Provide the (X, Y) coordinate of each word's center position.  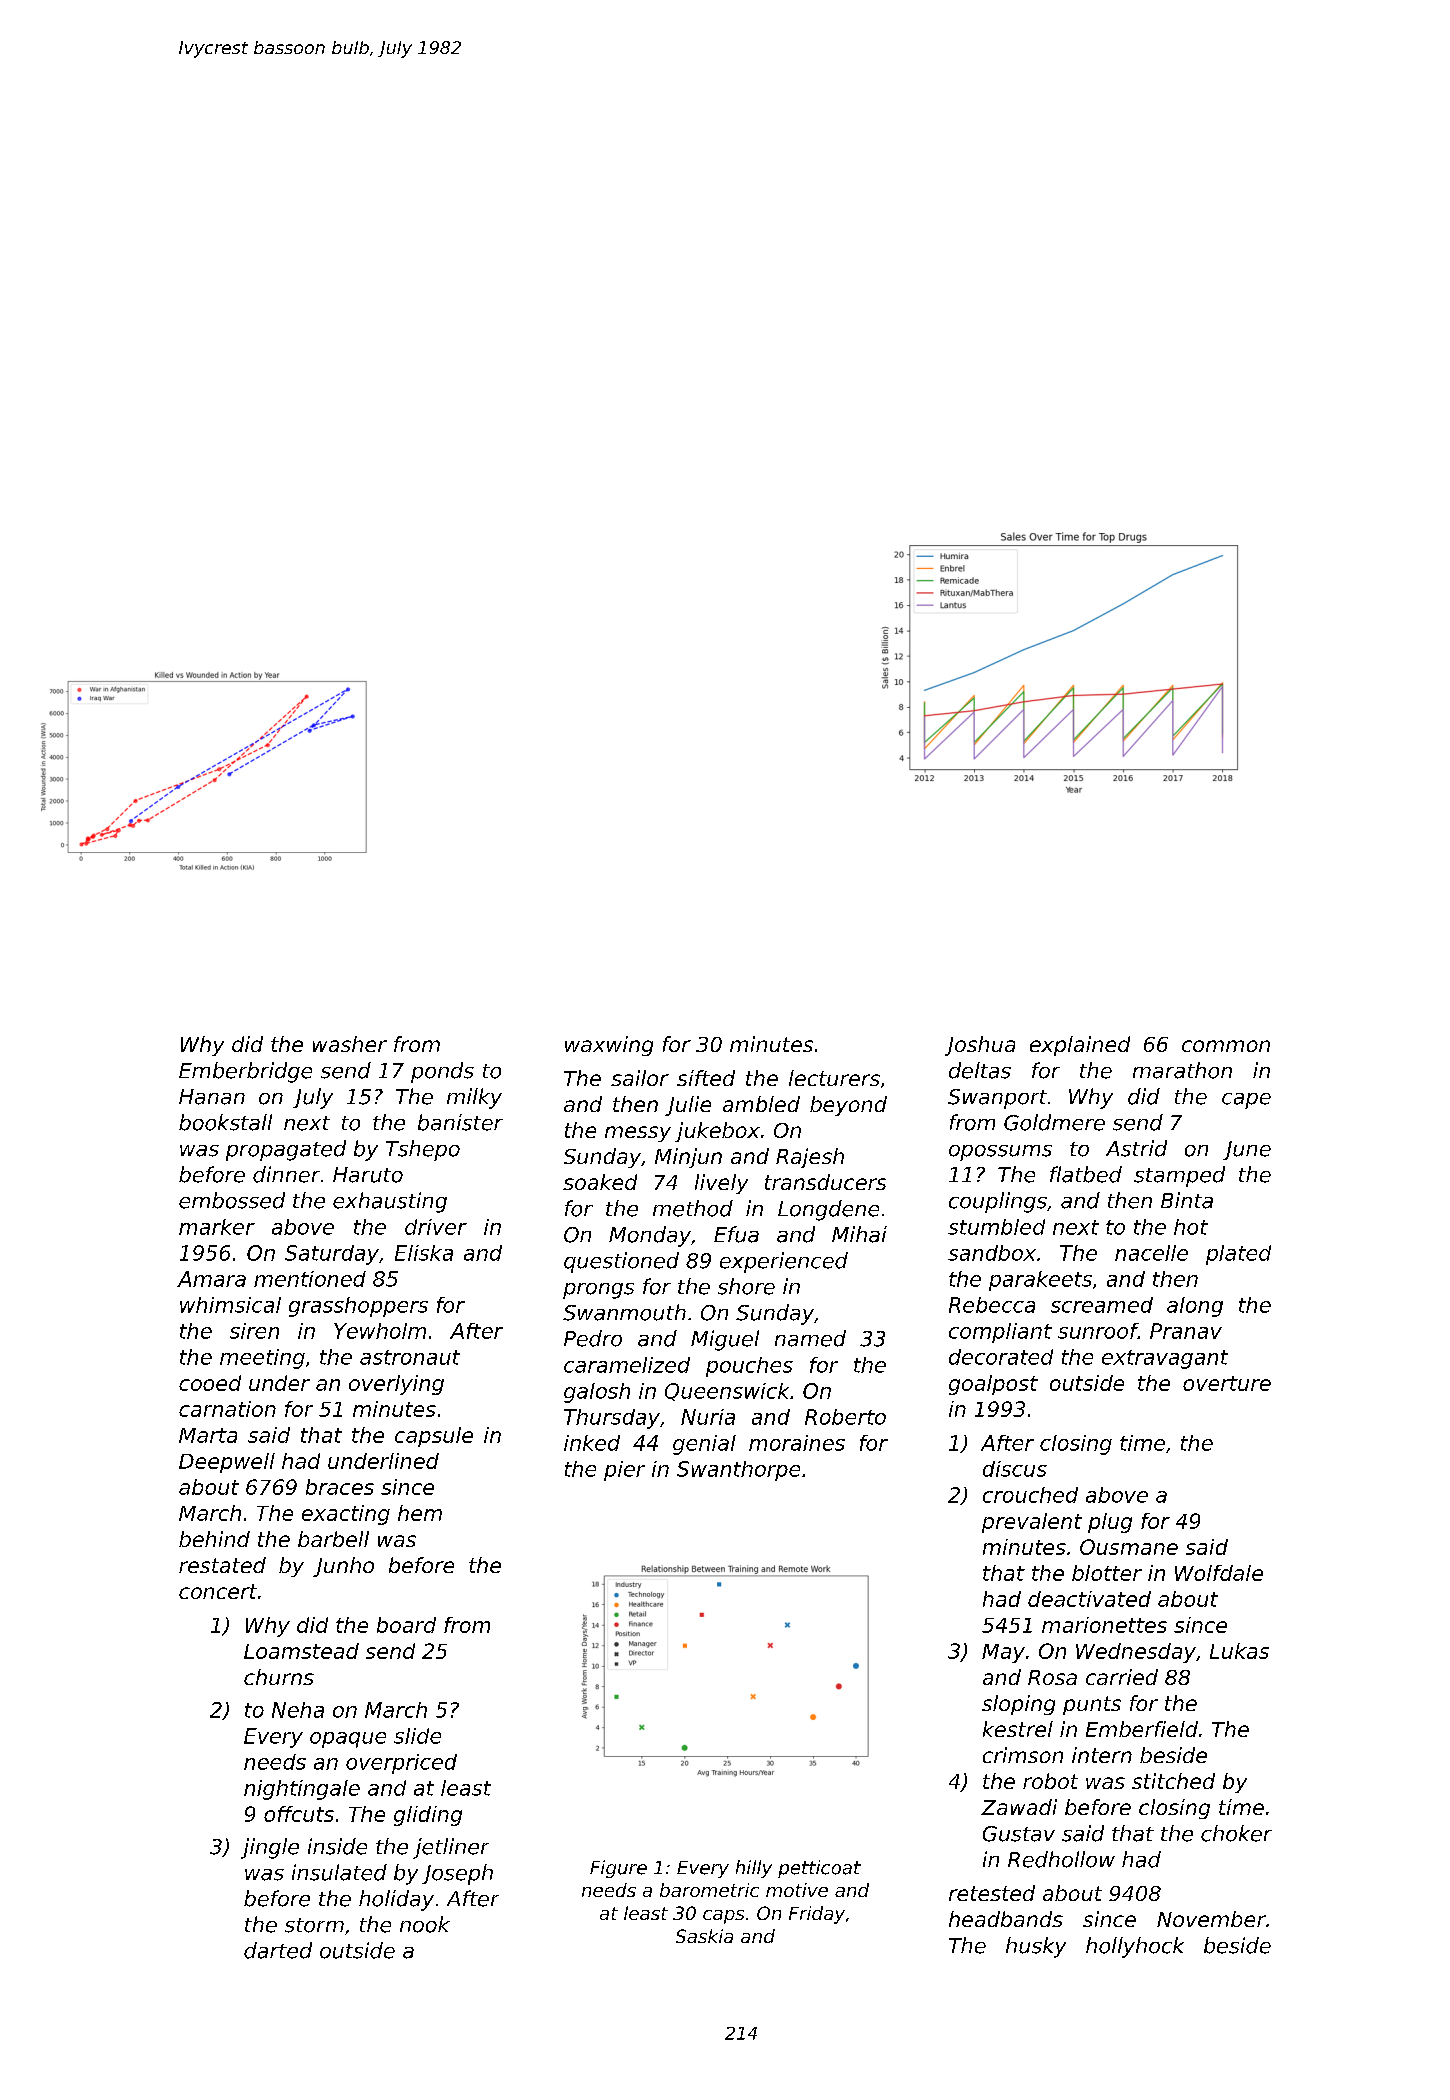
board (406, 1625)
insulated (339, 1872)
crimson (1023, 1755)
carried (1122, 1677)
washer (350, 1044)
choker (1236, 1833)
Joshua (980, 1046)
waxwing (609, 1046)
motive (797, 1890)
